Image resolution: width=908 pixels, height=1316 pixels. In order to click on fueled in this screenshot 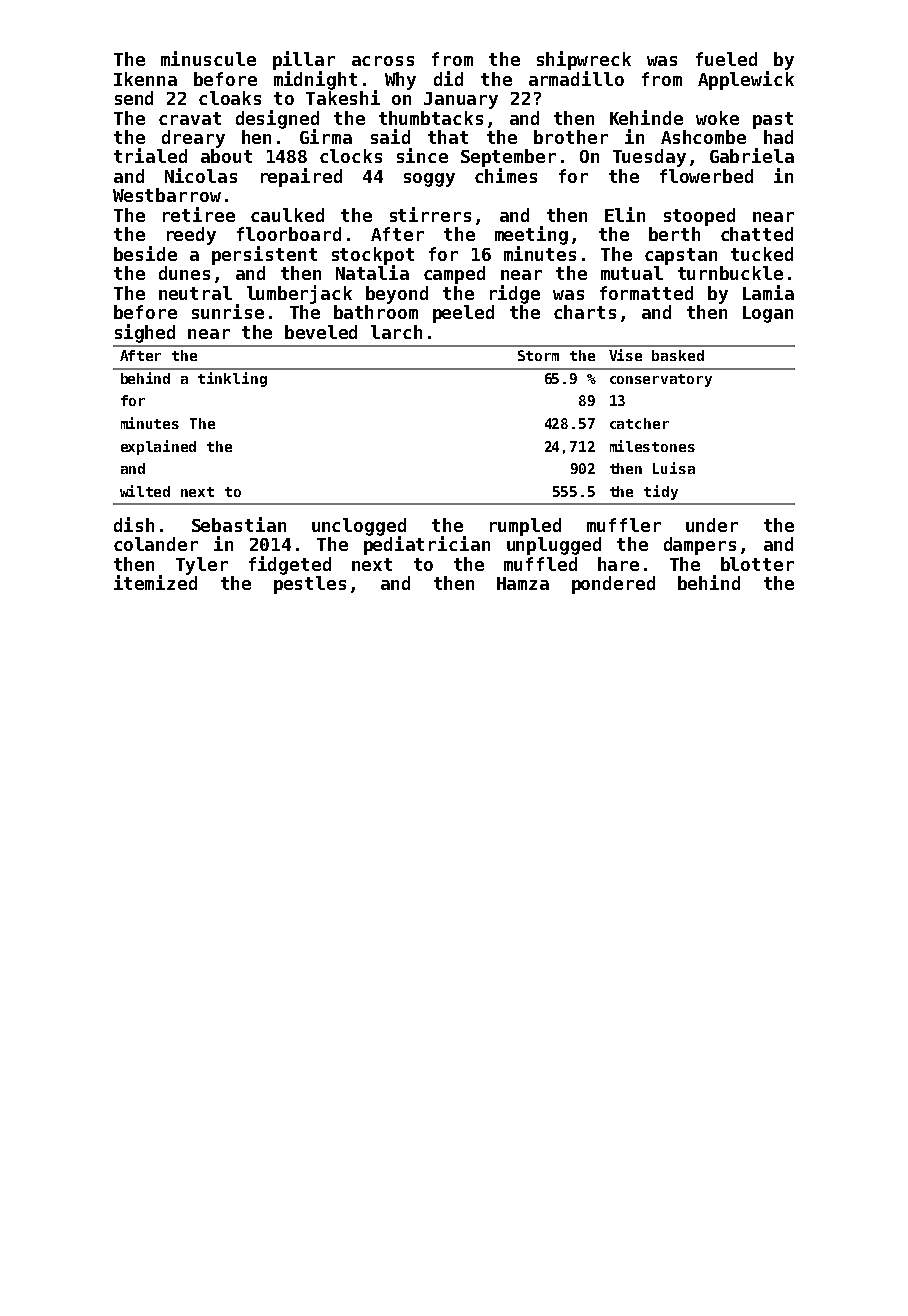, I will do `click(726, 59)`.
